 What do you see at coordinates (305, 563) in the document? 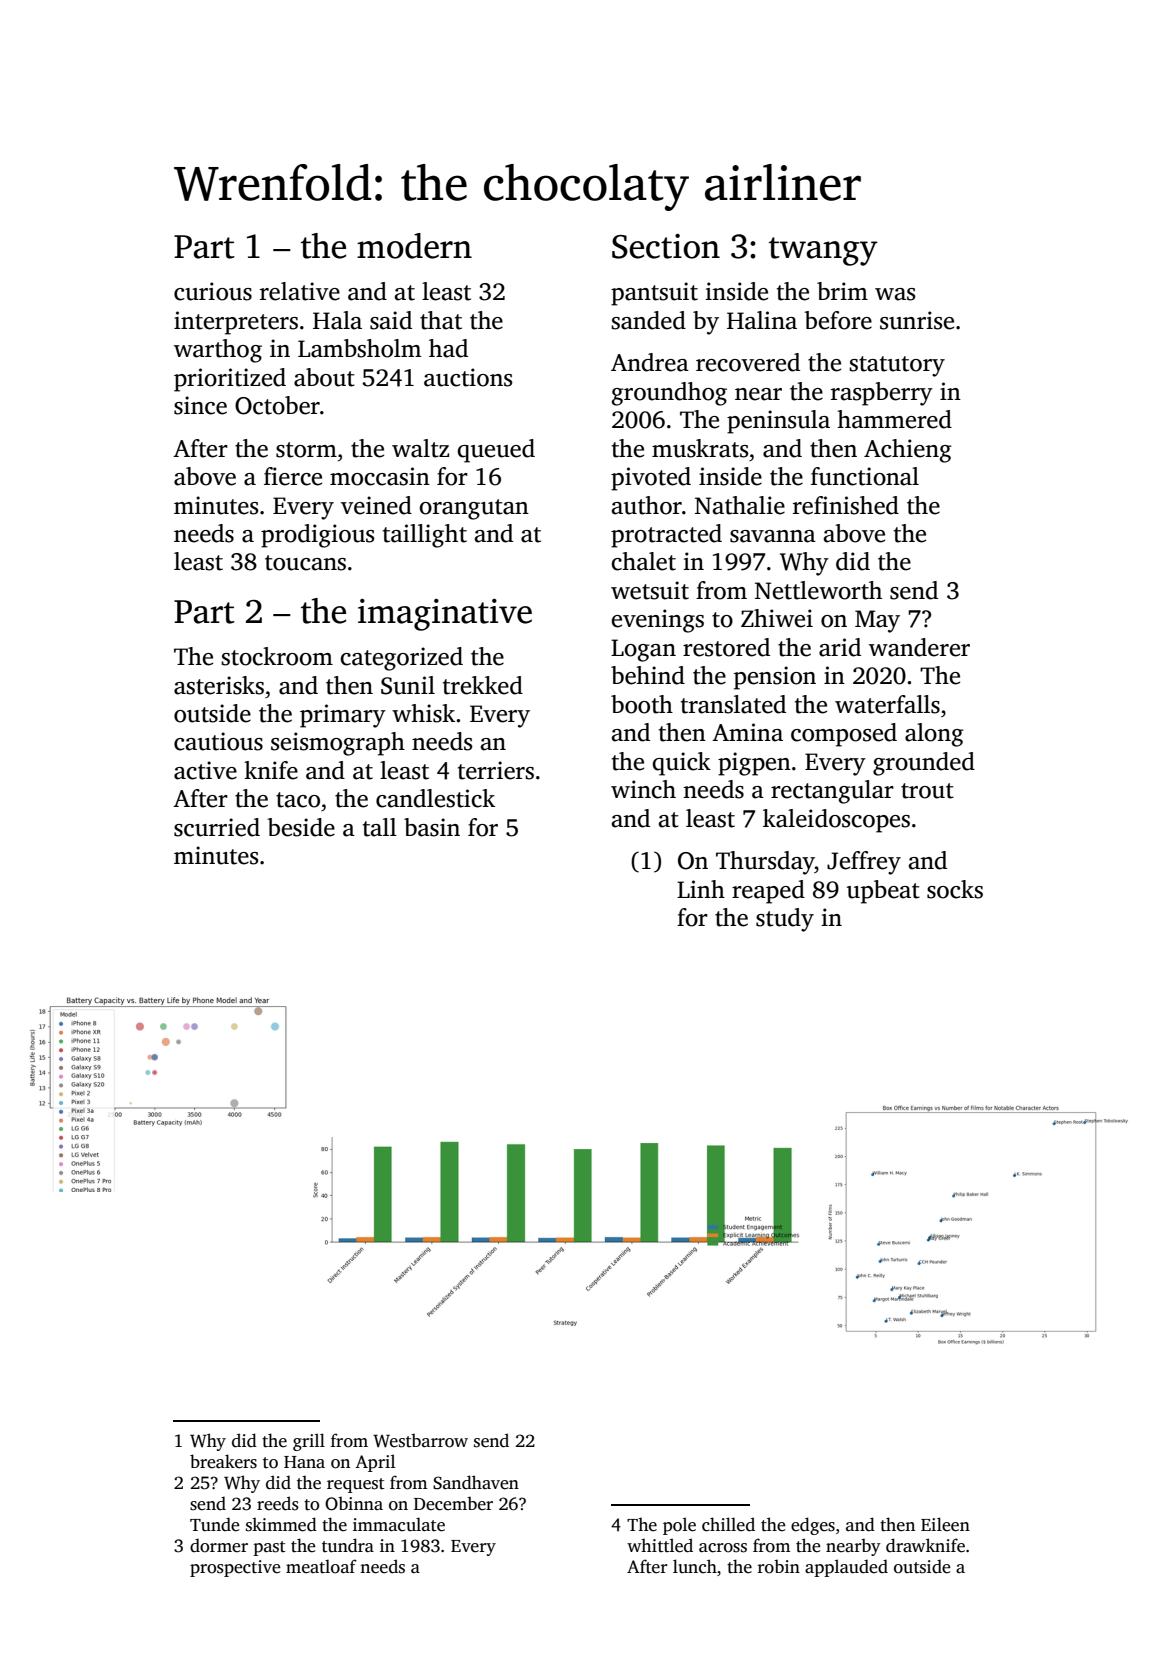
I see `toucans` at bounding box center [305, 563].
